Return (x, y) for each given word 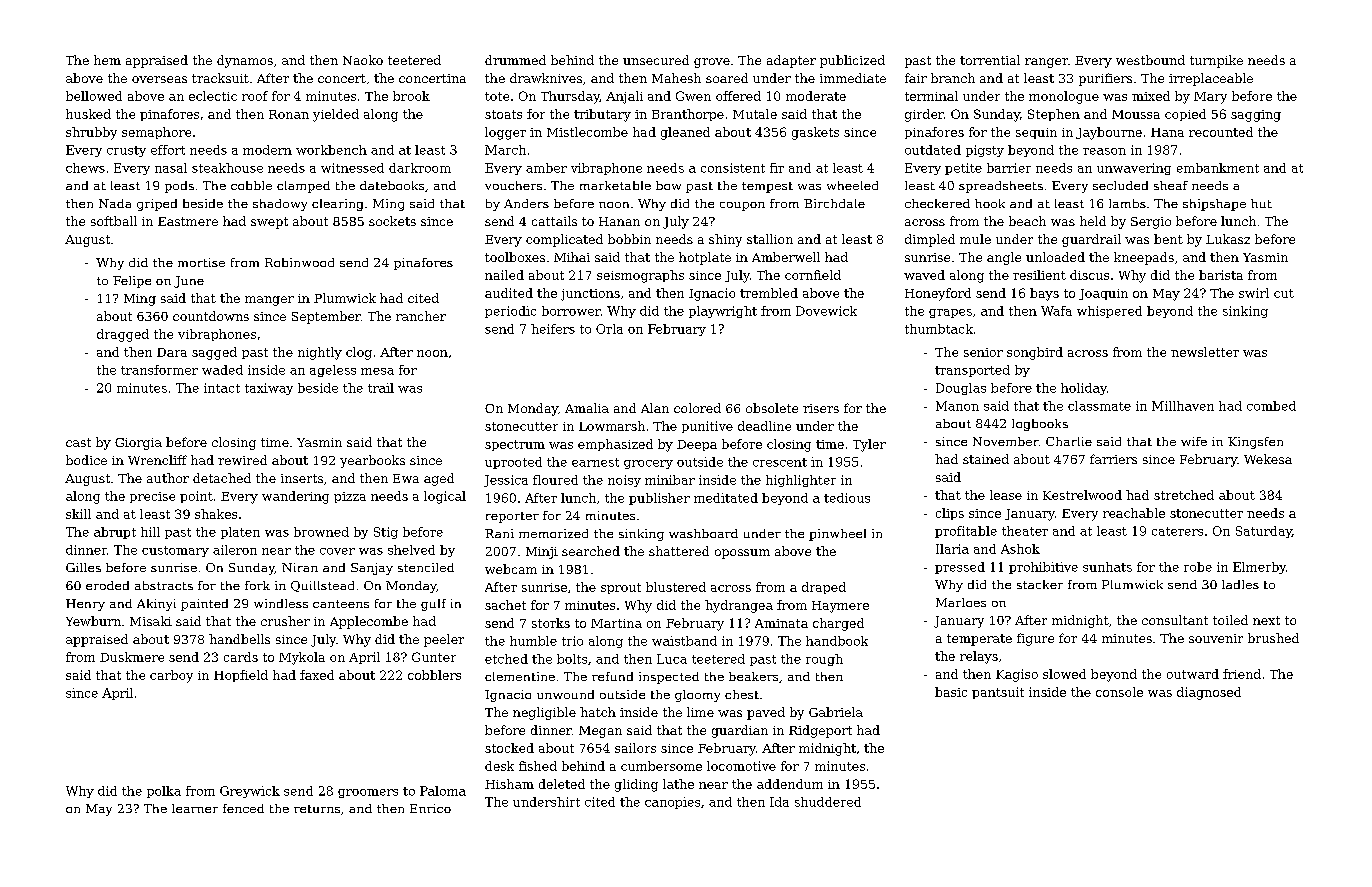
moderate (816, 96)
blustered (676, 587)
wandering (295, 497)
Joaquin (1103, 294)
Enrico (430, 808)
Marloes (961, 602)
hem (107, 60)
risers (821, 408)
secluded (1120, 185)
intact (222, 388)
